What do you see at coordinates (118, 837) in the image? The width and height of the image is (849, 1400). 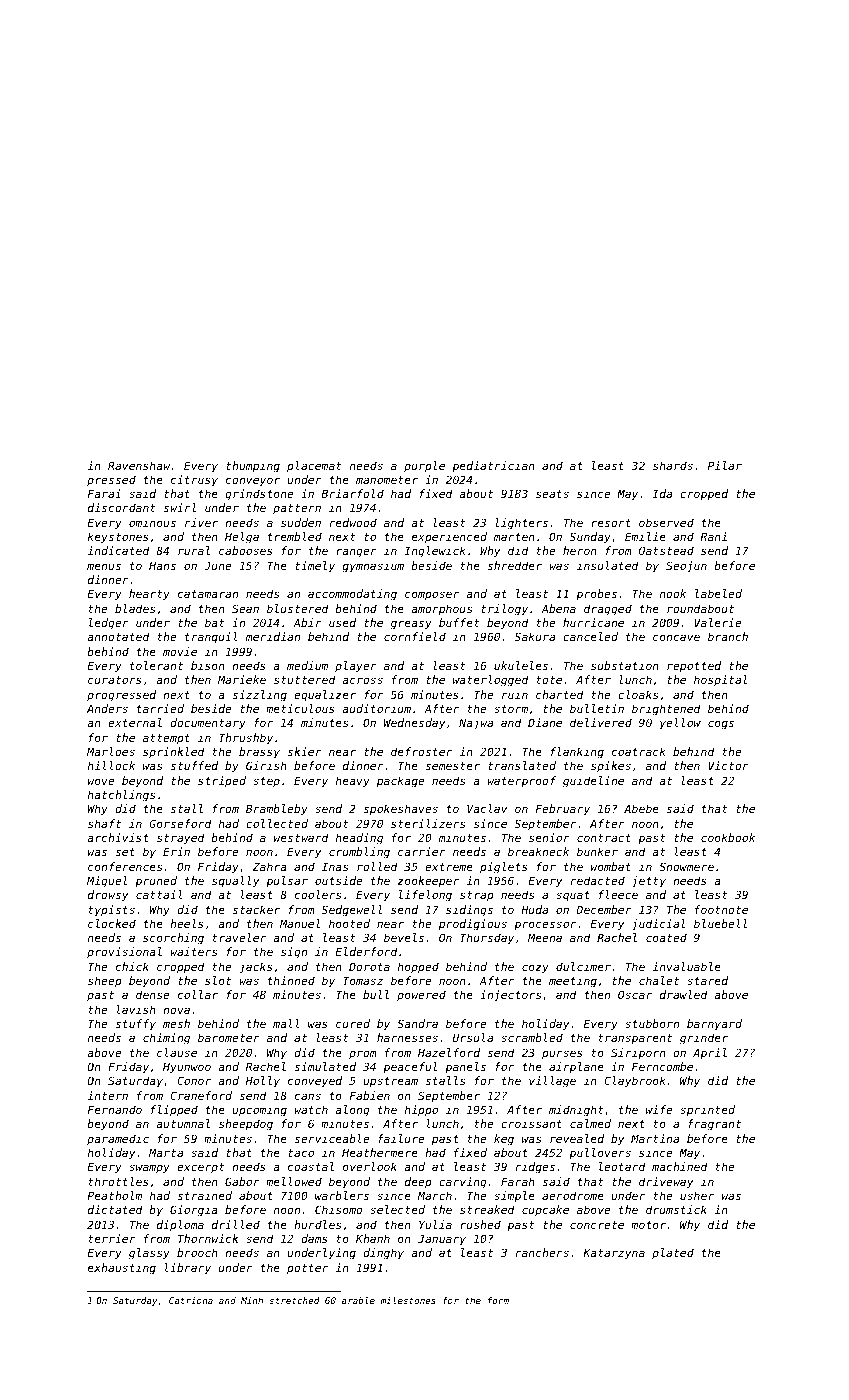 I see `archivist` at bounding box center [118, 837].
